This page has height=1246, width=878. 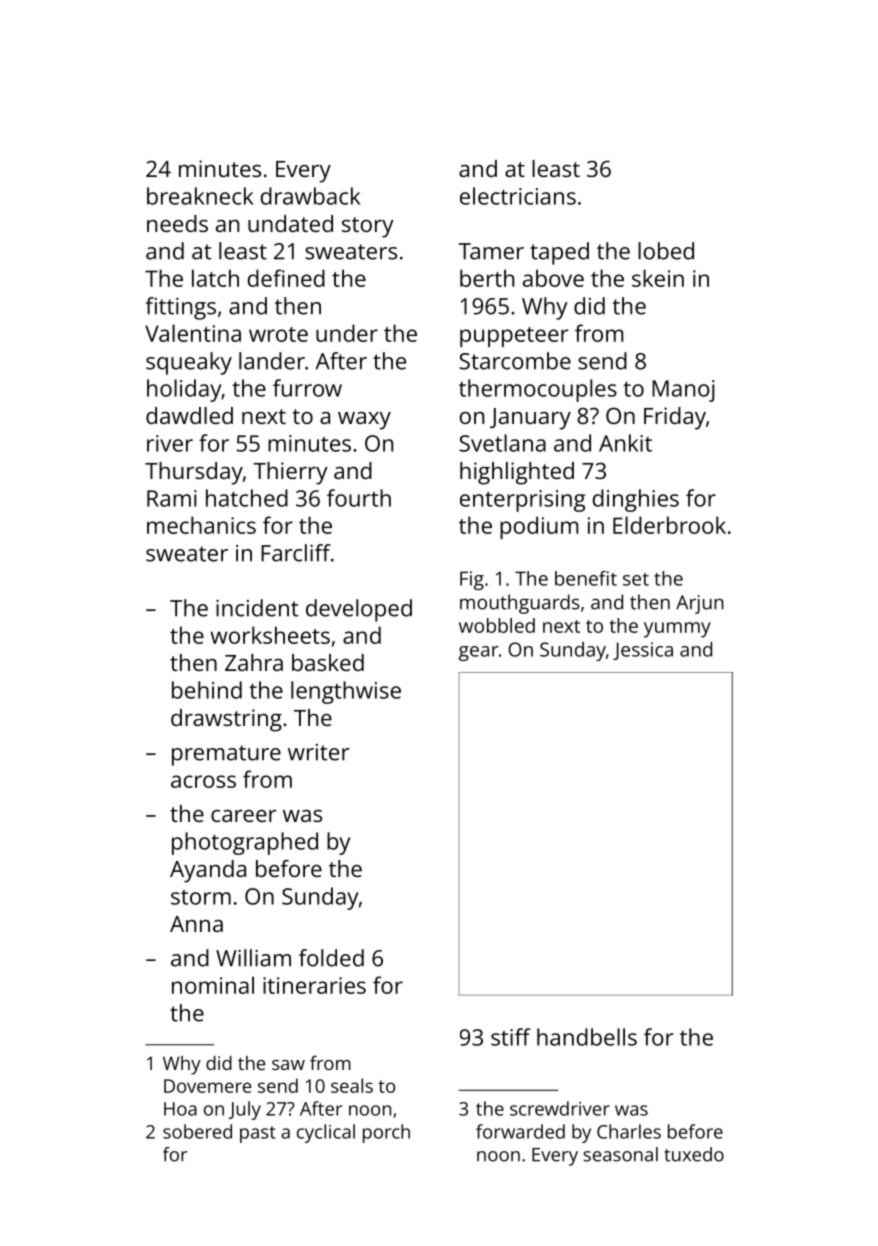 I want to click on writer, so click(x=319, y=752).
